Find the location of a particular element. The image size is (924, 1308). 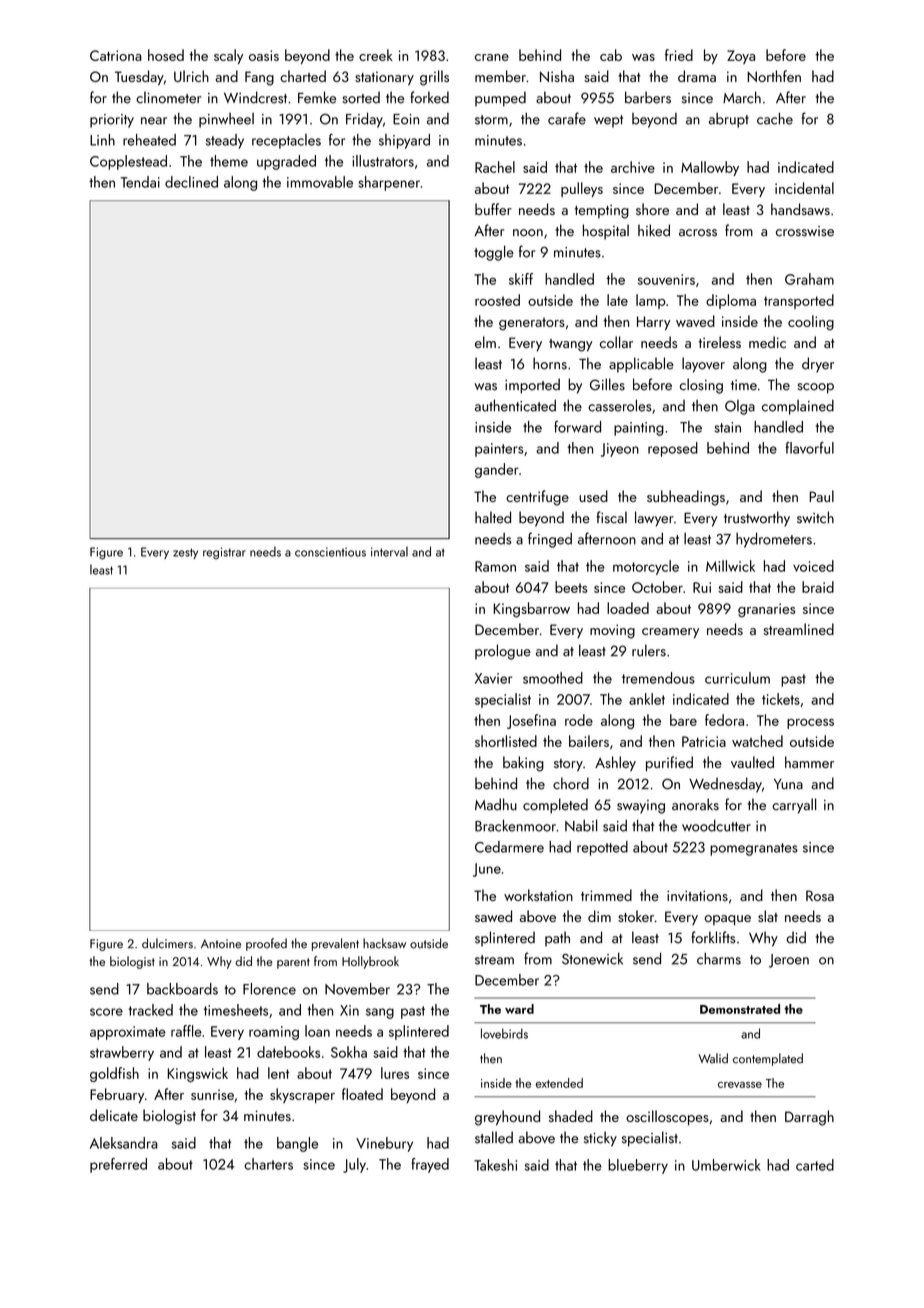

Umberwick is located at coordinates (726, 1165).
